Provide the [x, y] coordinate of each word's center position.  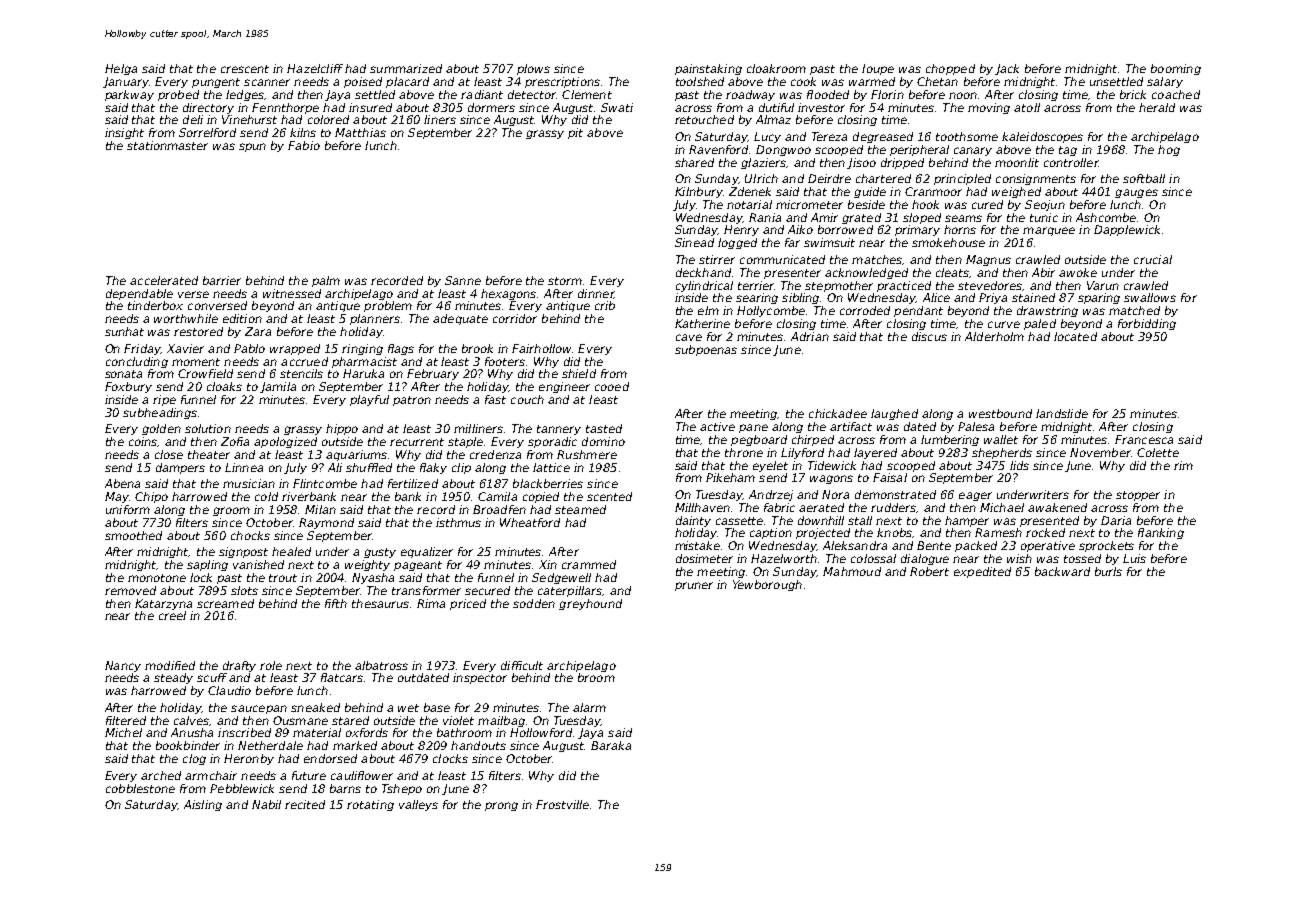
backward [1062, 571]
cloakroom [776, 68]
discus [929, 336]
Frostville [562, 804]
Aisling [203, 805]
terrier [756, 285]
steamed [580, 509]
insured [370, 107]
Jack [1007, 69]
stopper [1138, 496]
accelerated [164, 280]
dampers [180, 468]
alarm [589, 707]
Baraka [611, 745]
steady [173, 678]
